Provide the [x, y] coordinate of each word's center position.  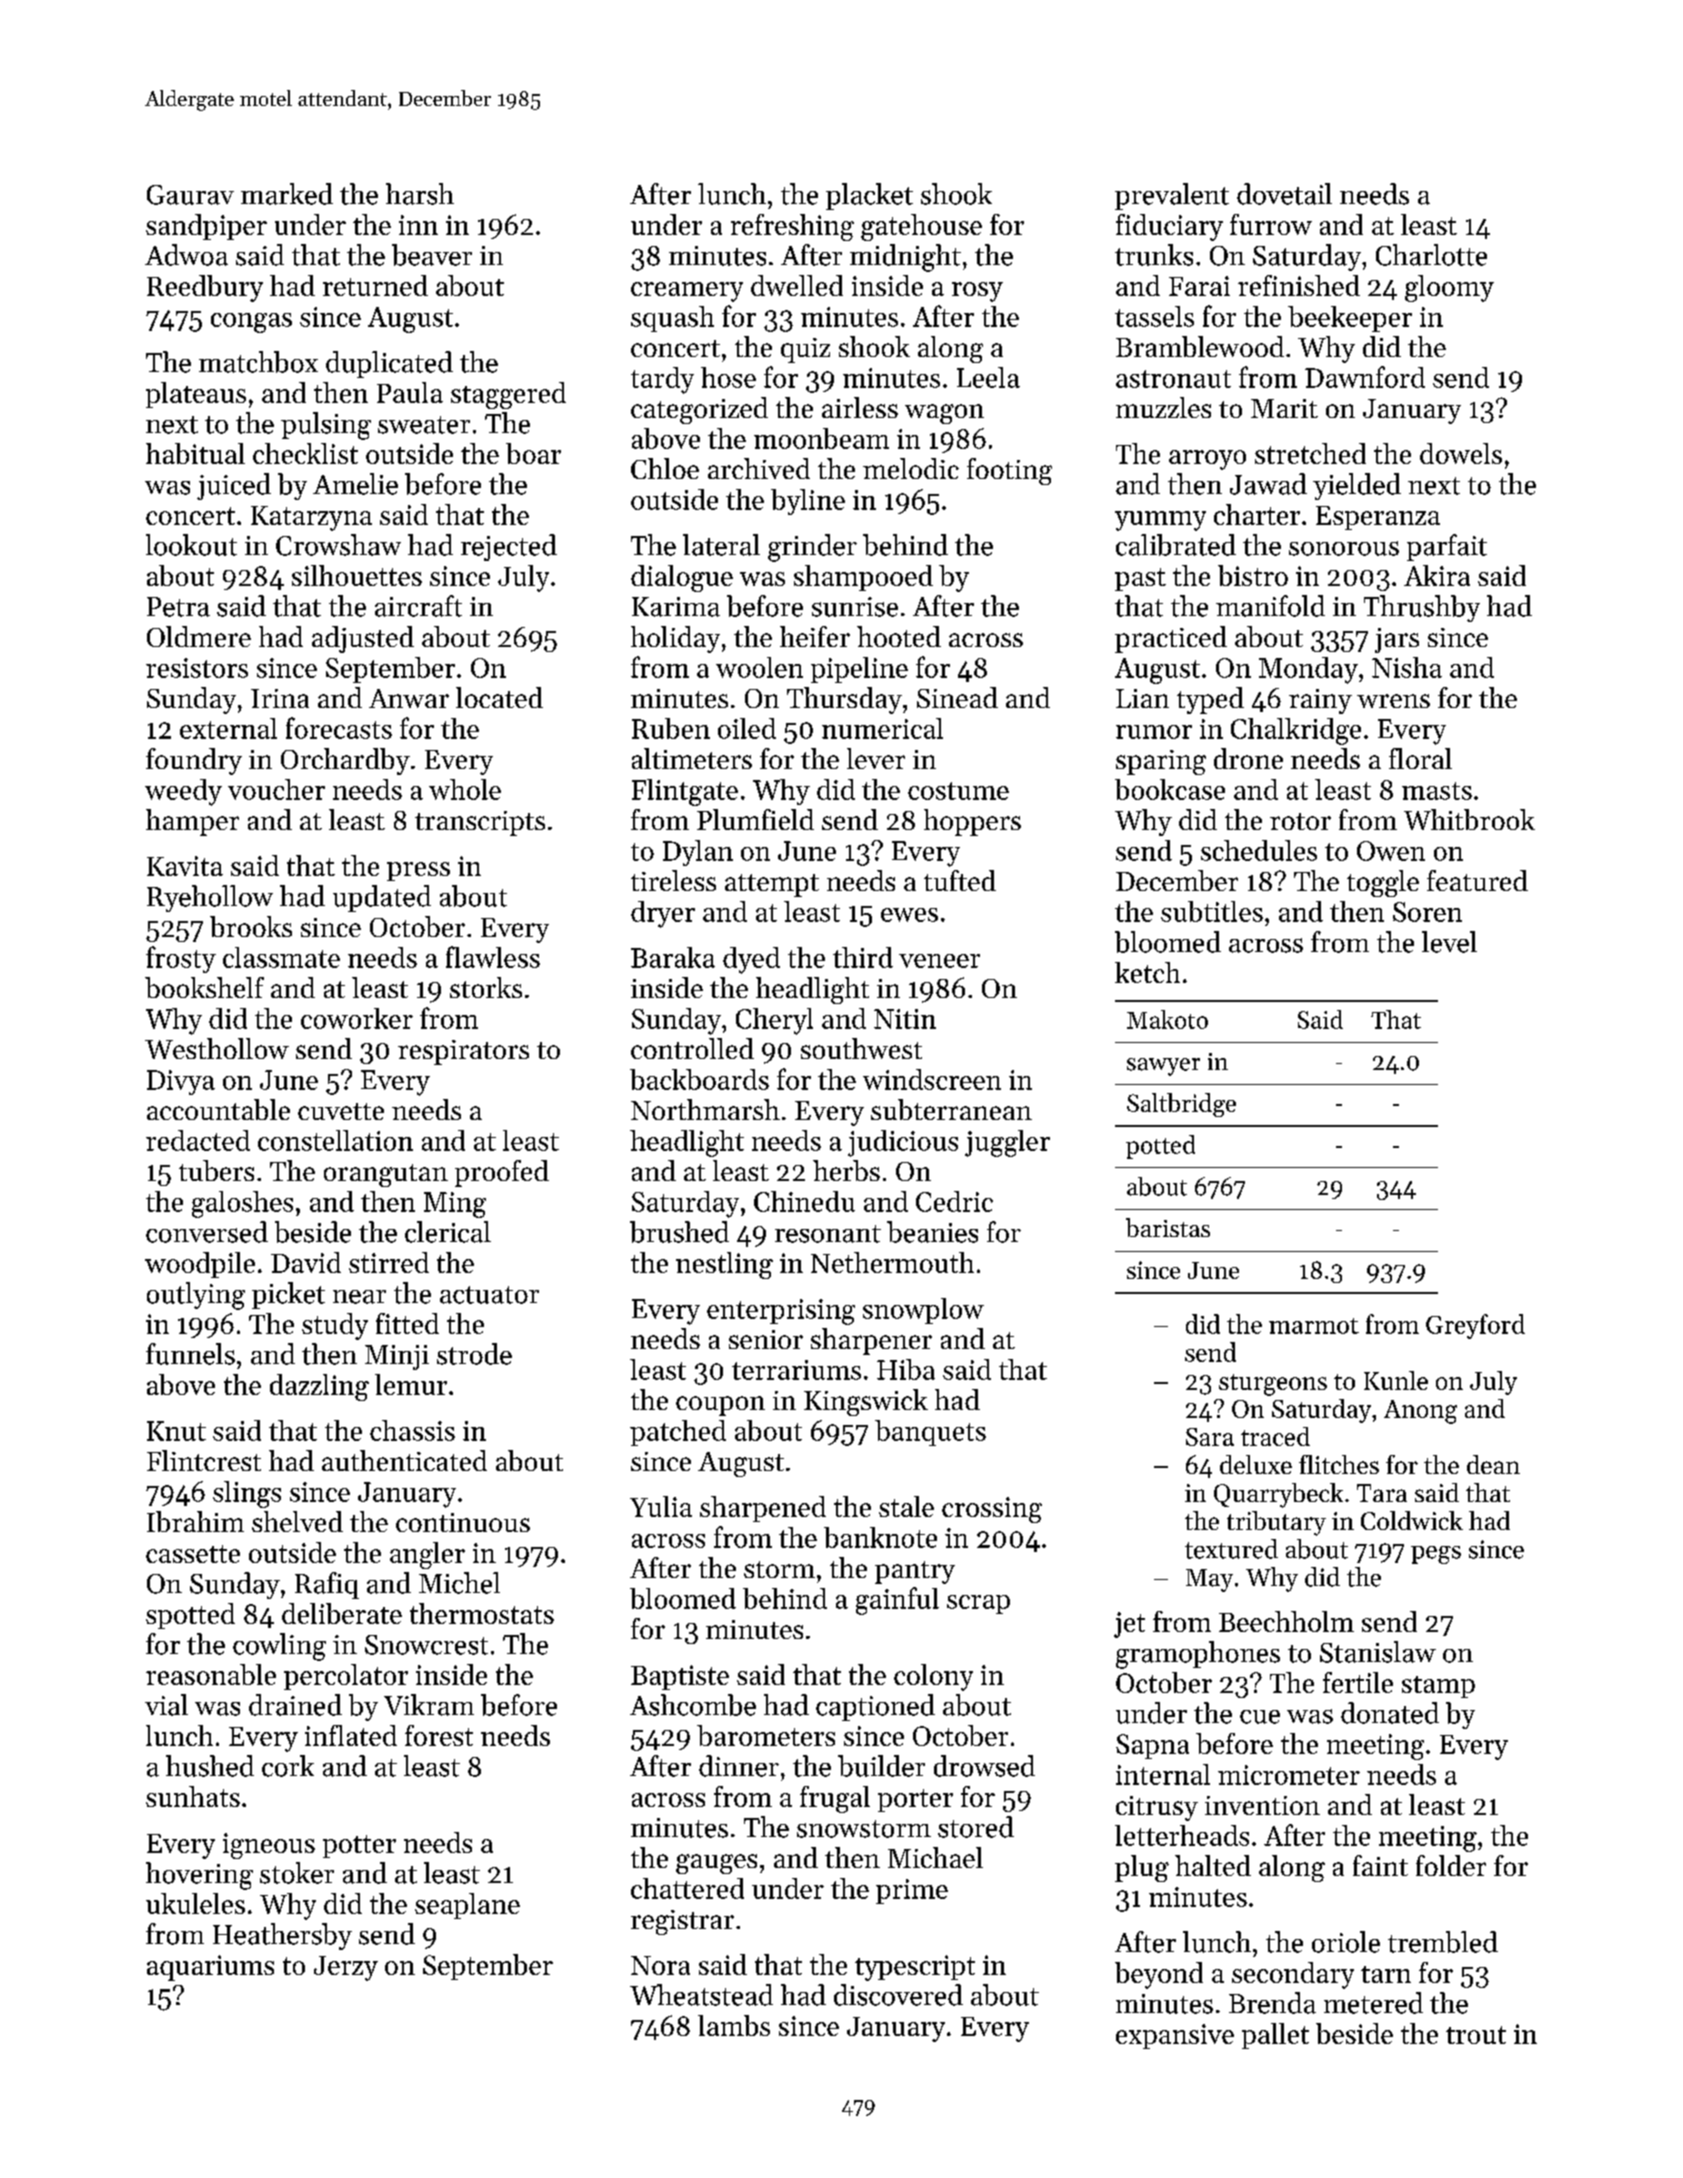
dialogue [682, 578]
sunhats [193, 1796]
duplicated [389, 364]
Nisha [1407, 667]
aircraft [418, 606]
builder [881, 1766]
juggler [1007, 1143]
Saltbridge [1181, 1105]
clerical [448, 1232]
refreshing [792, 227]
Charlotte [1431, 255]
